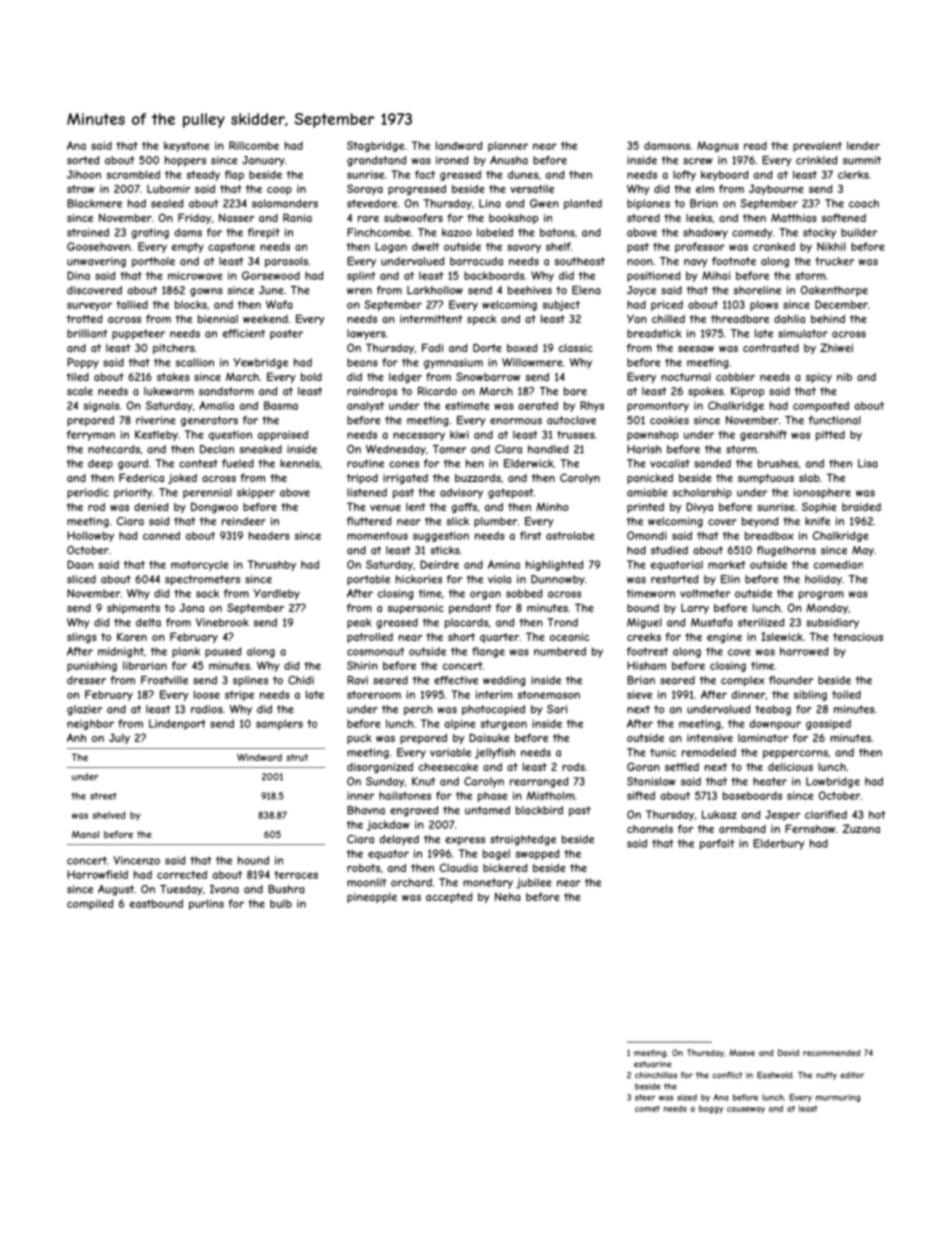 This screenshot has height=1233, width=952. What do you see at coordinates (696, 263) in the screenshot?
I see `navy` at bounding box center [696, 263].
